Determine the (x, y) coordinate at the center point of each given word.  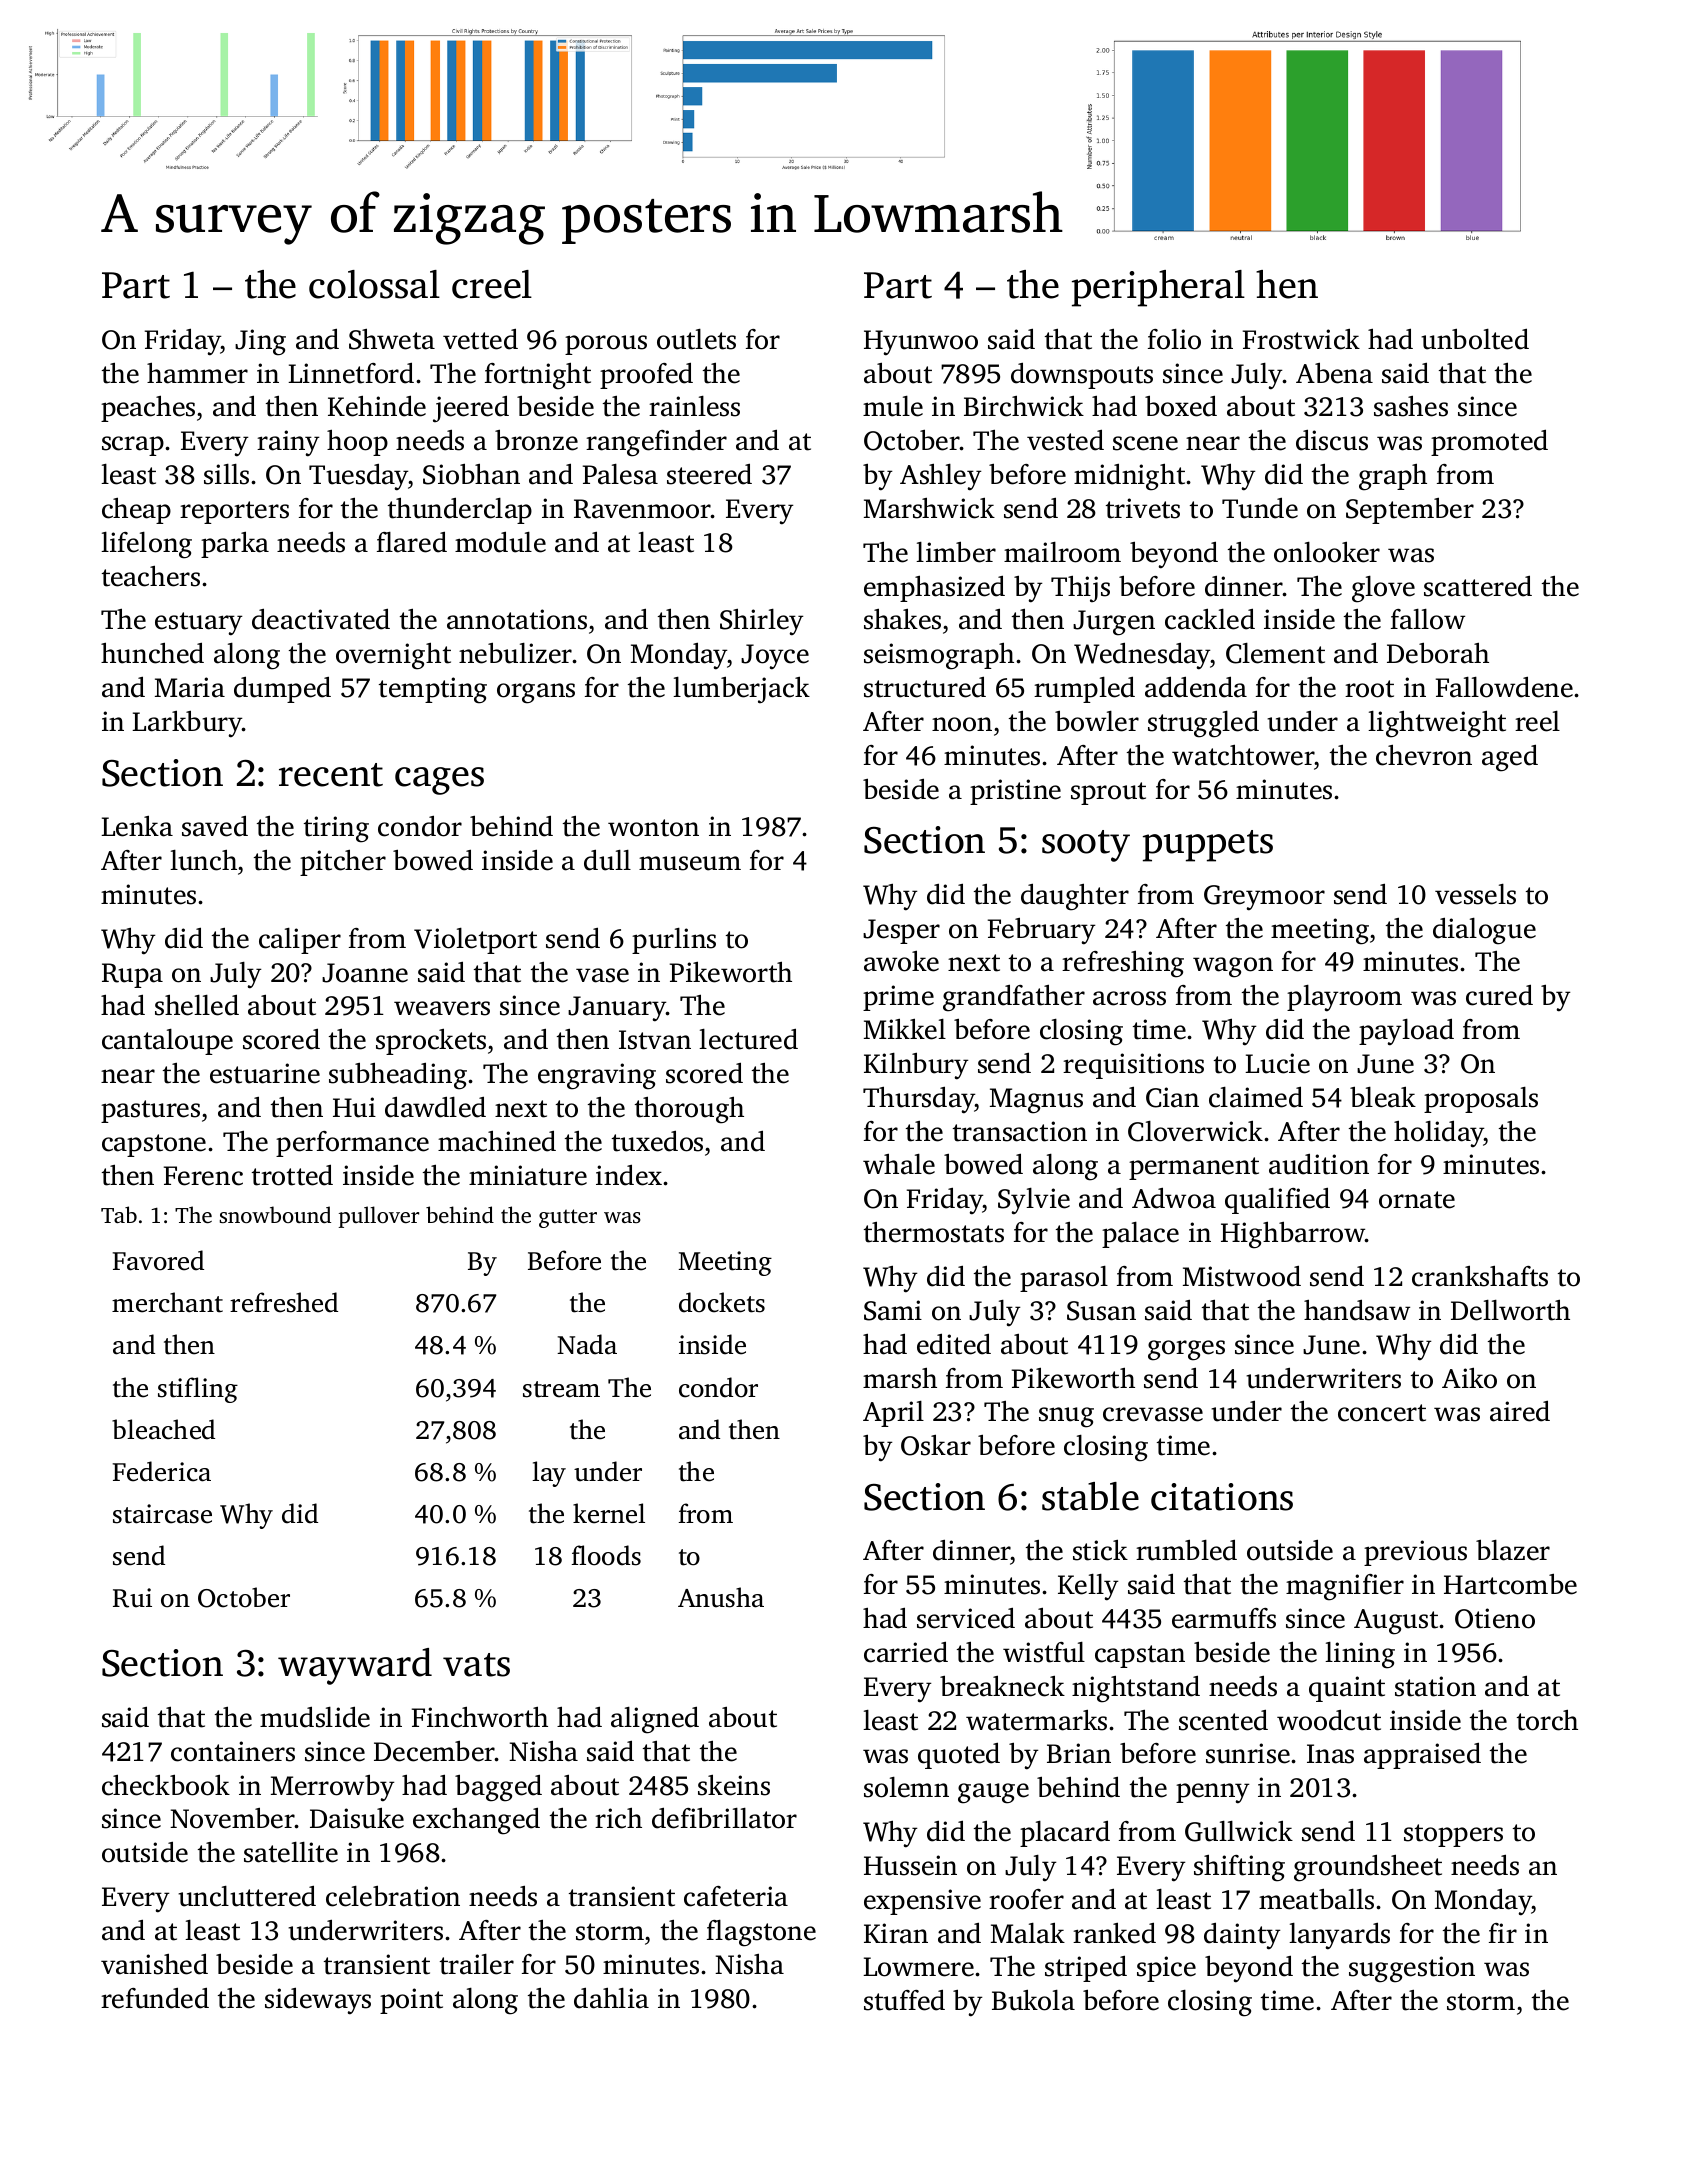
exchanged (476, 1821)
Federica (162, 1471)
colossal (374, 284)
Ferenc (203, 1176)
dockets (722, 1302)
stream (561, 1389)
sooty (1086, 846)
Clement (1275, 653)
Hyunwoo (921, 343)
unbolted (1475, 339)
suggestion (1412, 1969)
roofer (1026, 1899)
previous (1415, 1553)
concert (1382, 1413)
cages (439, 781)
